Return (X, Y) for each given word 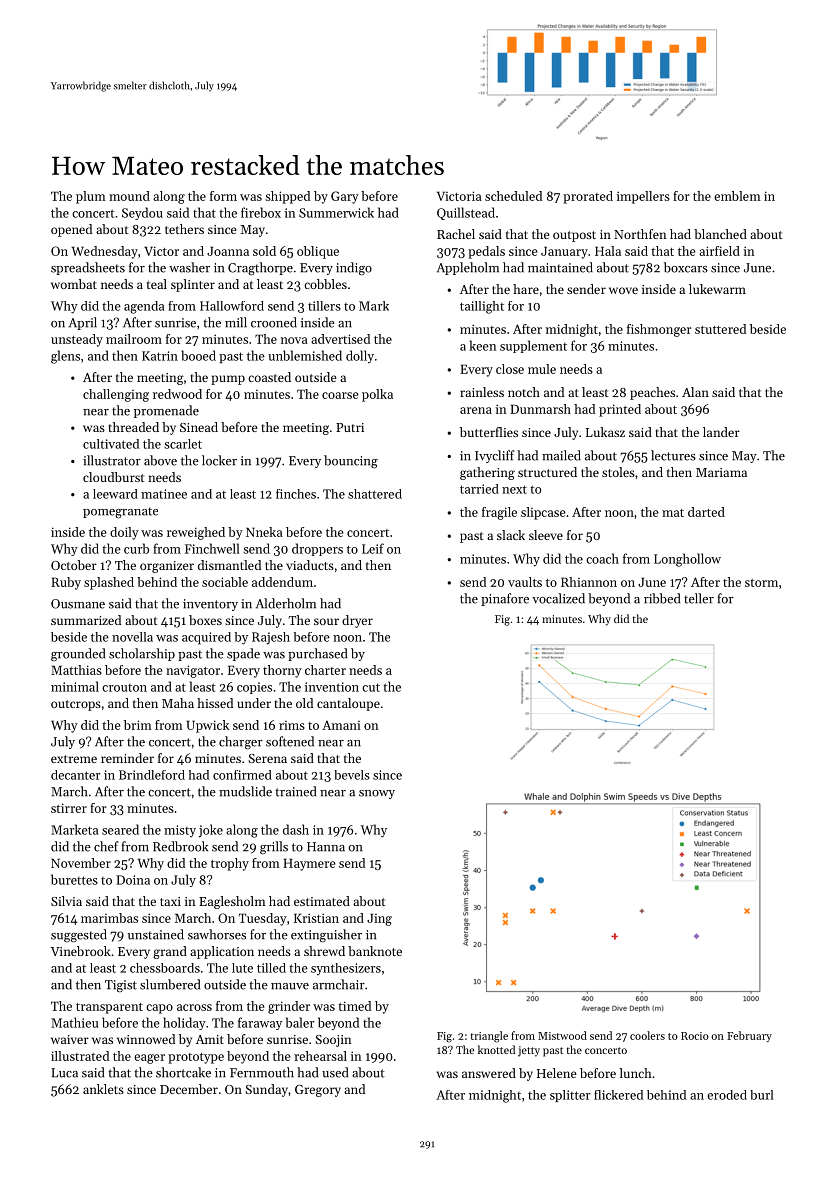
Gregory (318, 1091)
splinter (193, 285)
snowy (377, 794)
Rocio (695, 1036)
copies (254, 688)
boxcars (686, 267)
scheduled (513, 196)
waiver (70, 1039)
